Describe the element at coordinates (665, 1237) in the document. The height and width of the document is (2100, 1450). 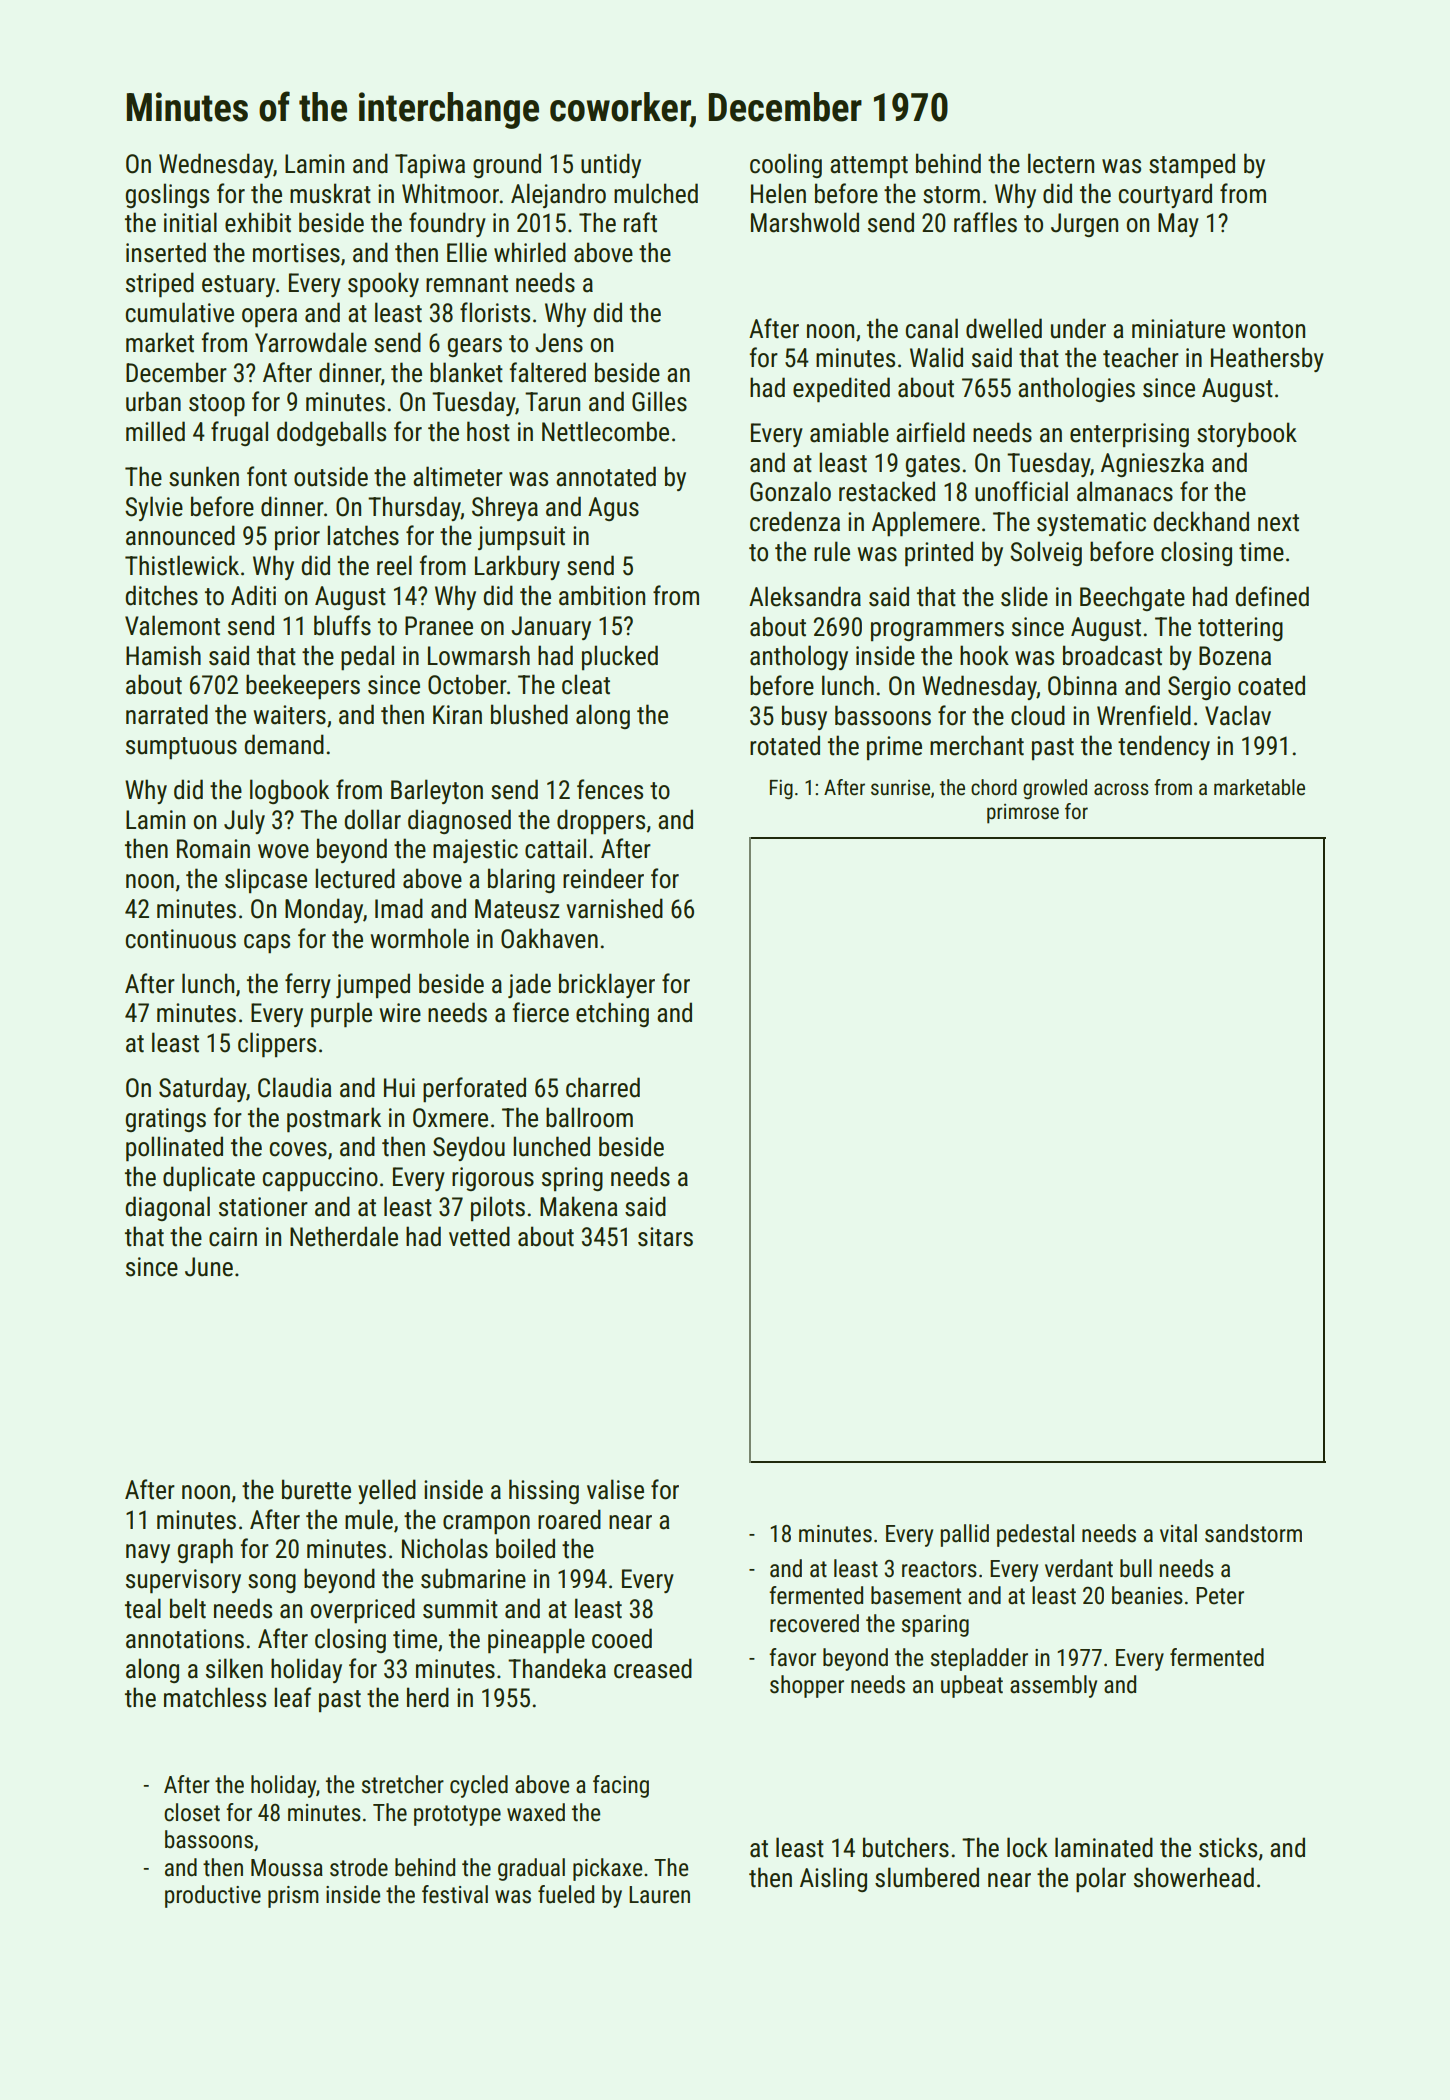
I see `sitars` at that location.
